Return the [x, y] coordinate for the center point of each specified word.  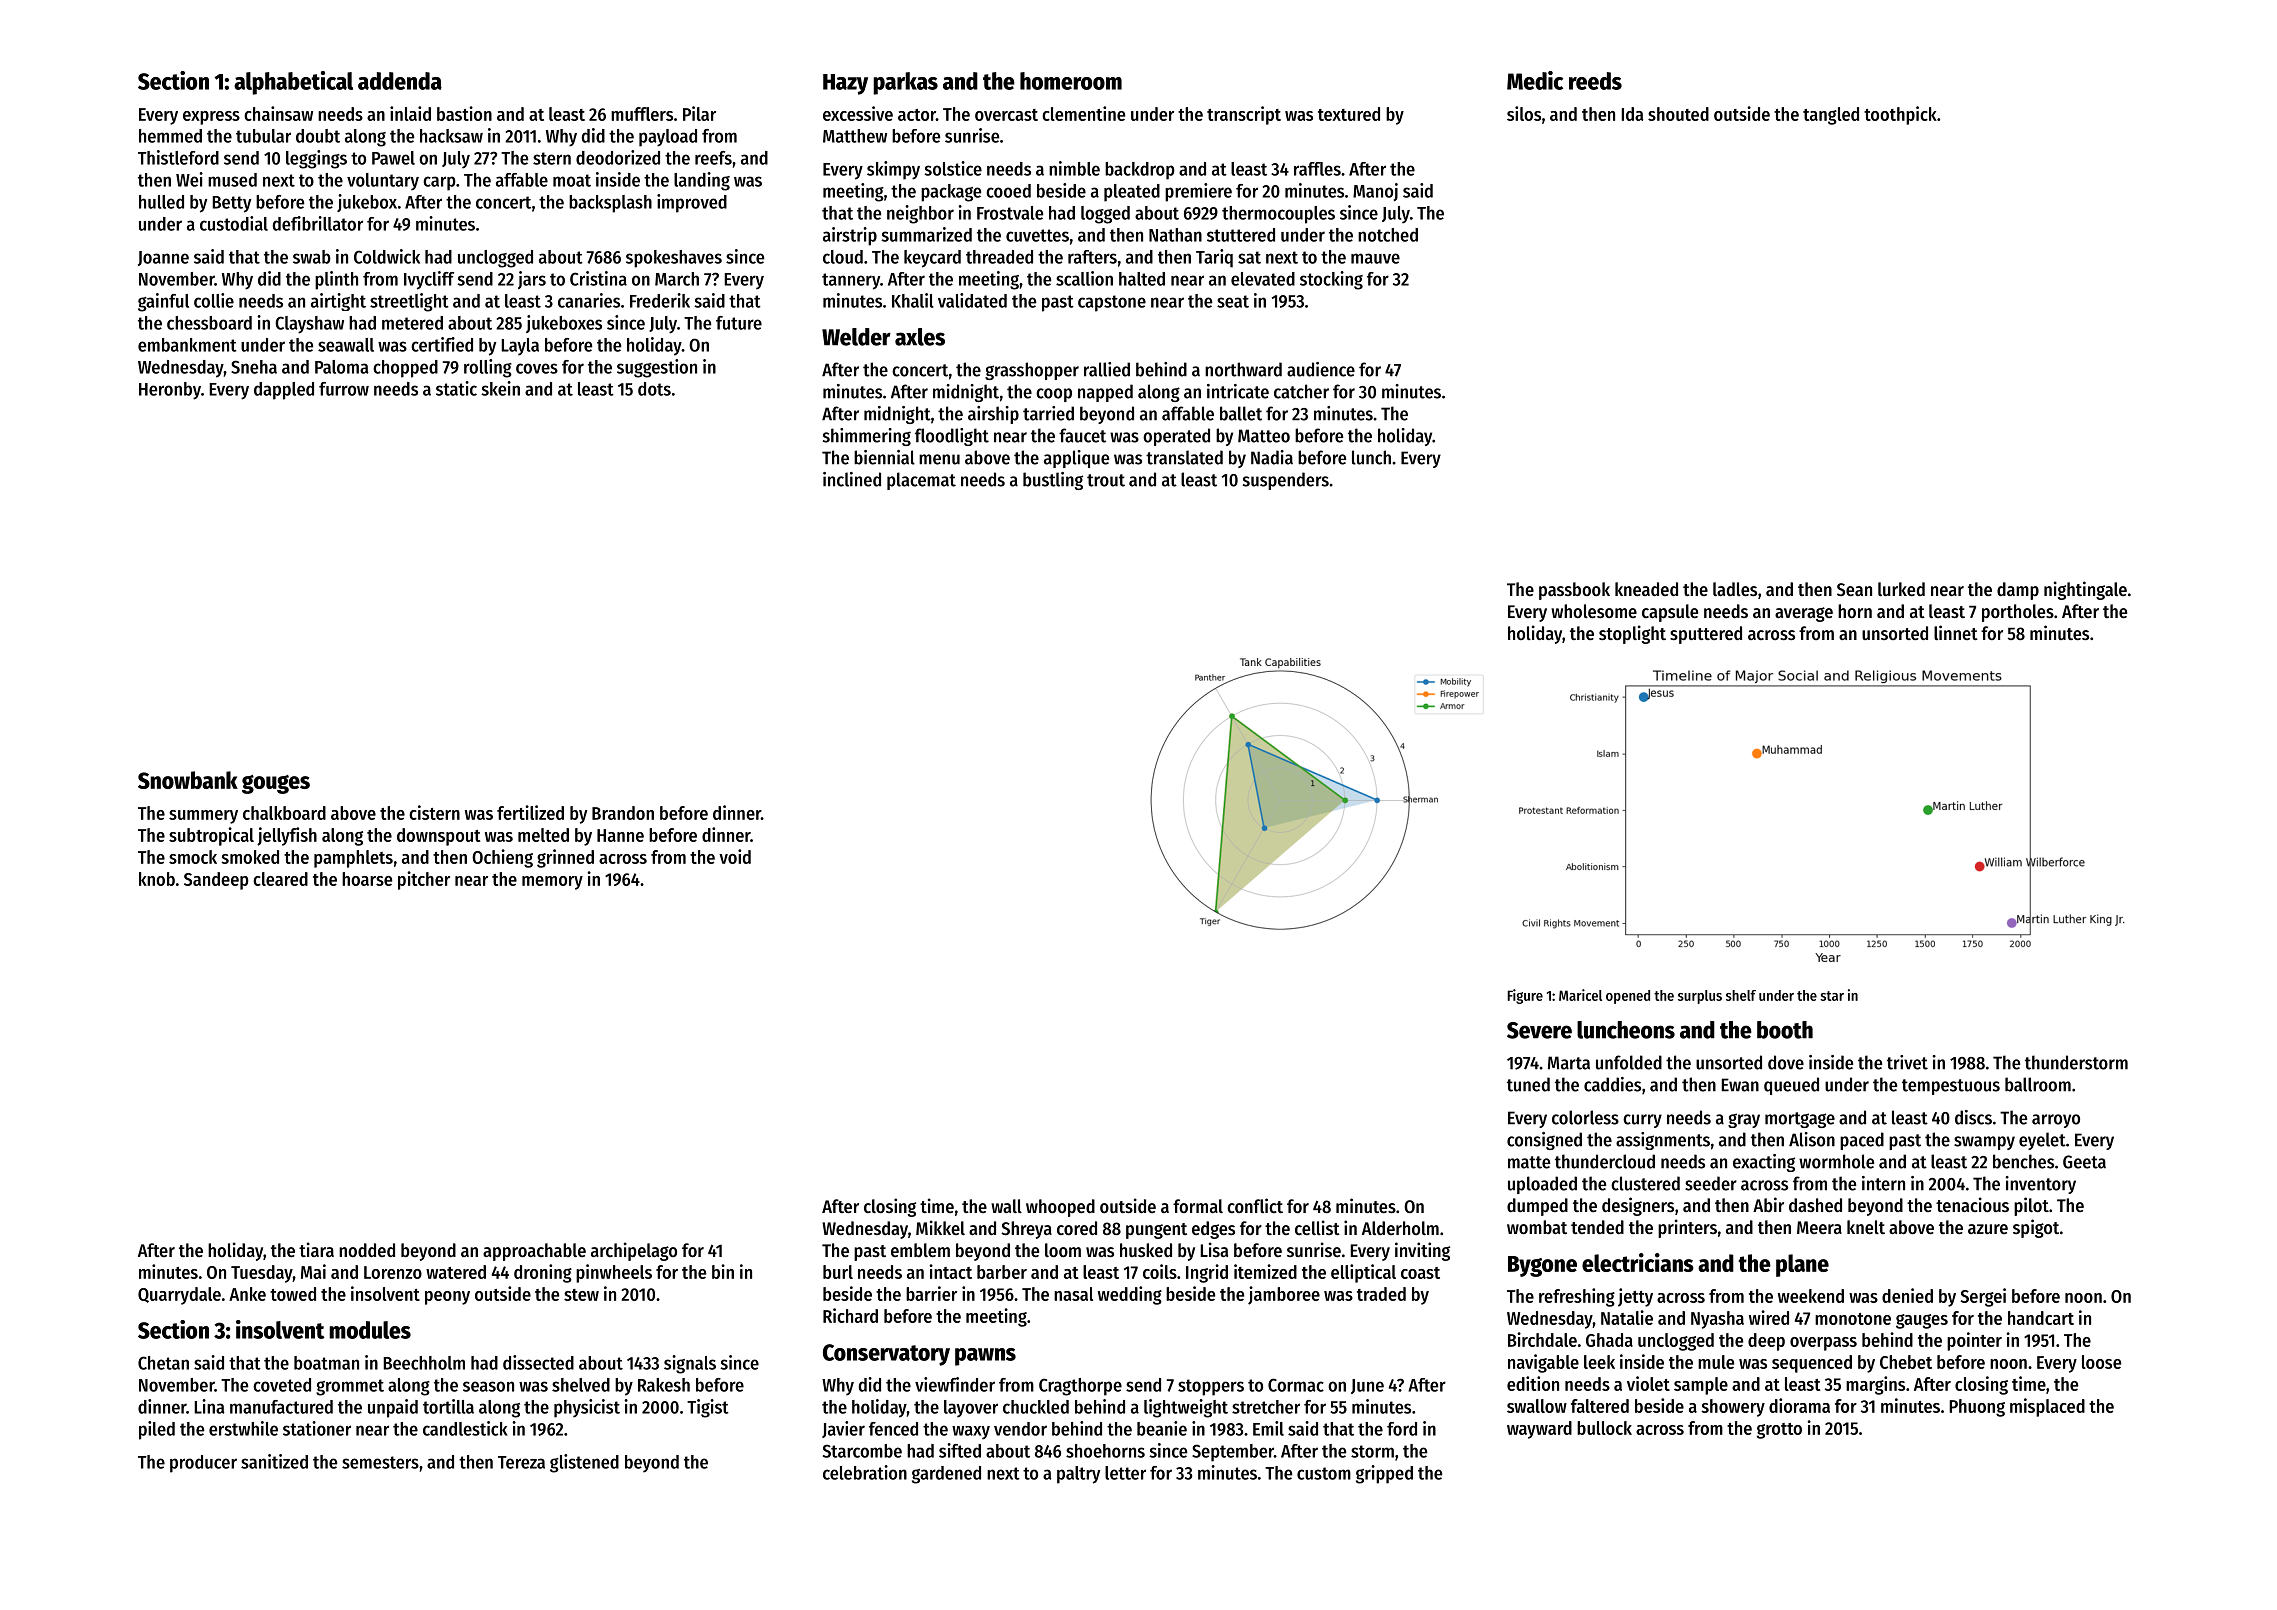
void [735, 856]
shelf [1741, 995]
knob [157, 879]
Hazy [845, 84]
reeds [1595, 81]
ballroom [2038, 1084]
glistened [584, 1463]
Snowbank [188, 780]
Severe [1539, 1030]
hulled [161, 202]
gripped [1384, 1474]
